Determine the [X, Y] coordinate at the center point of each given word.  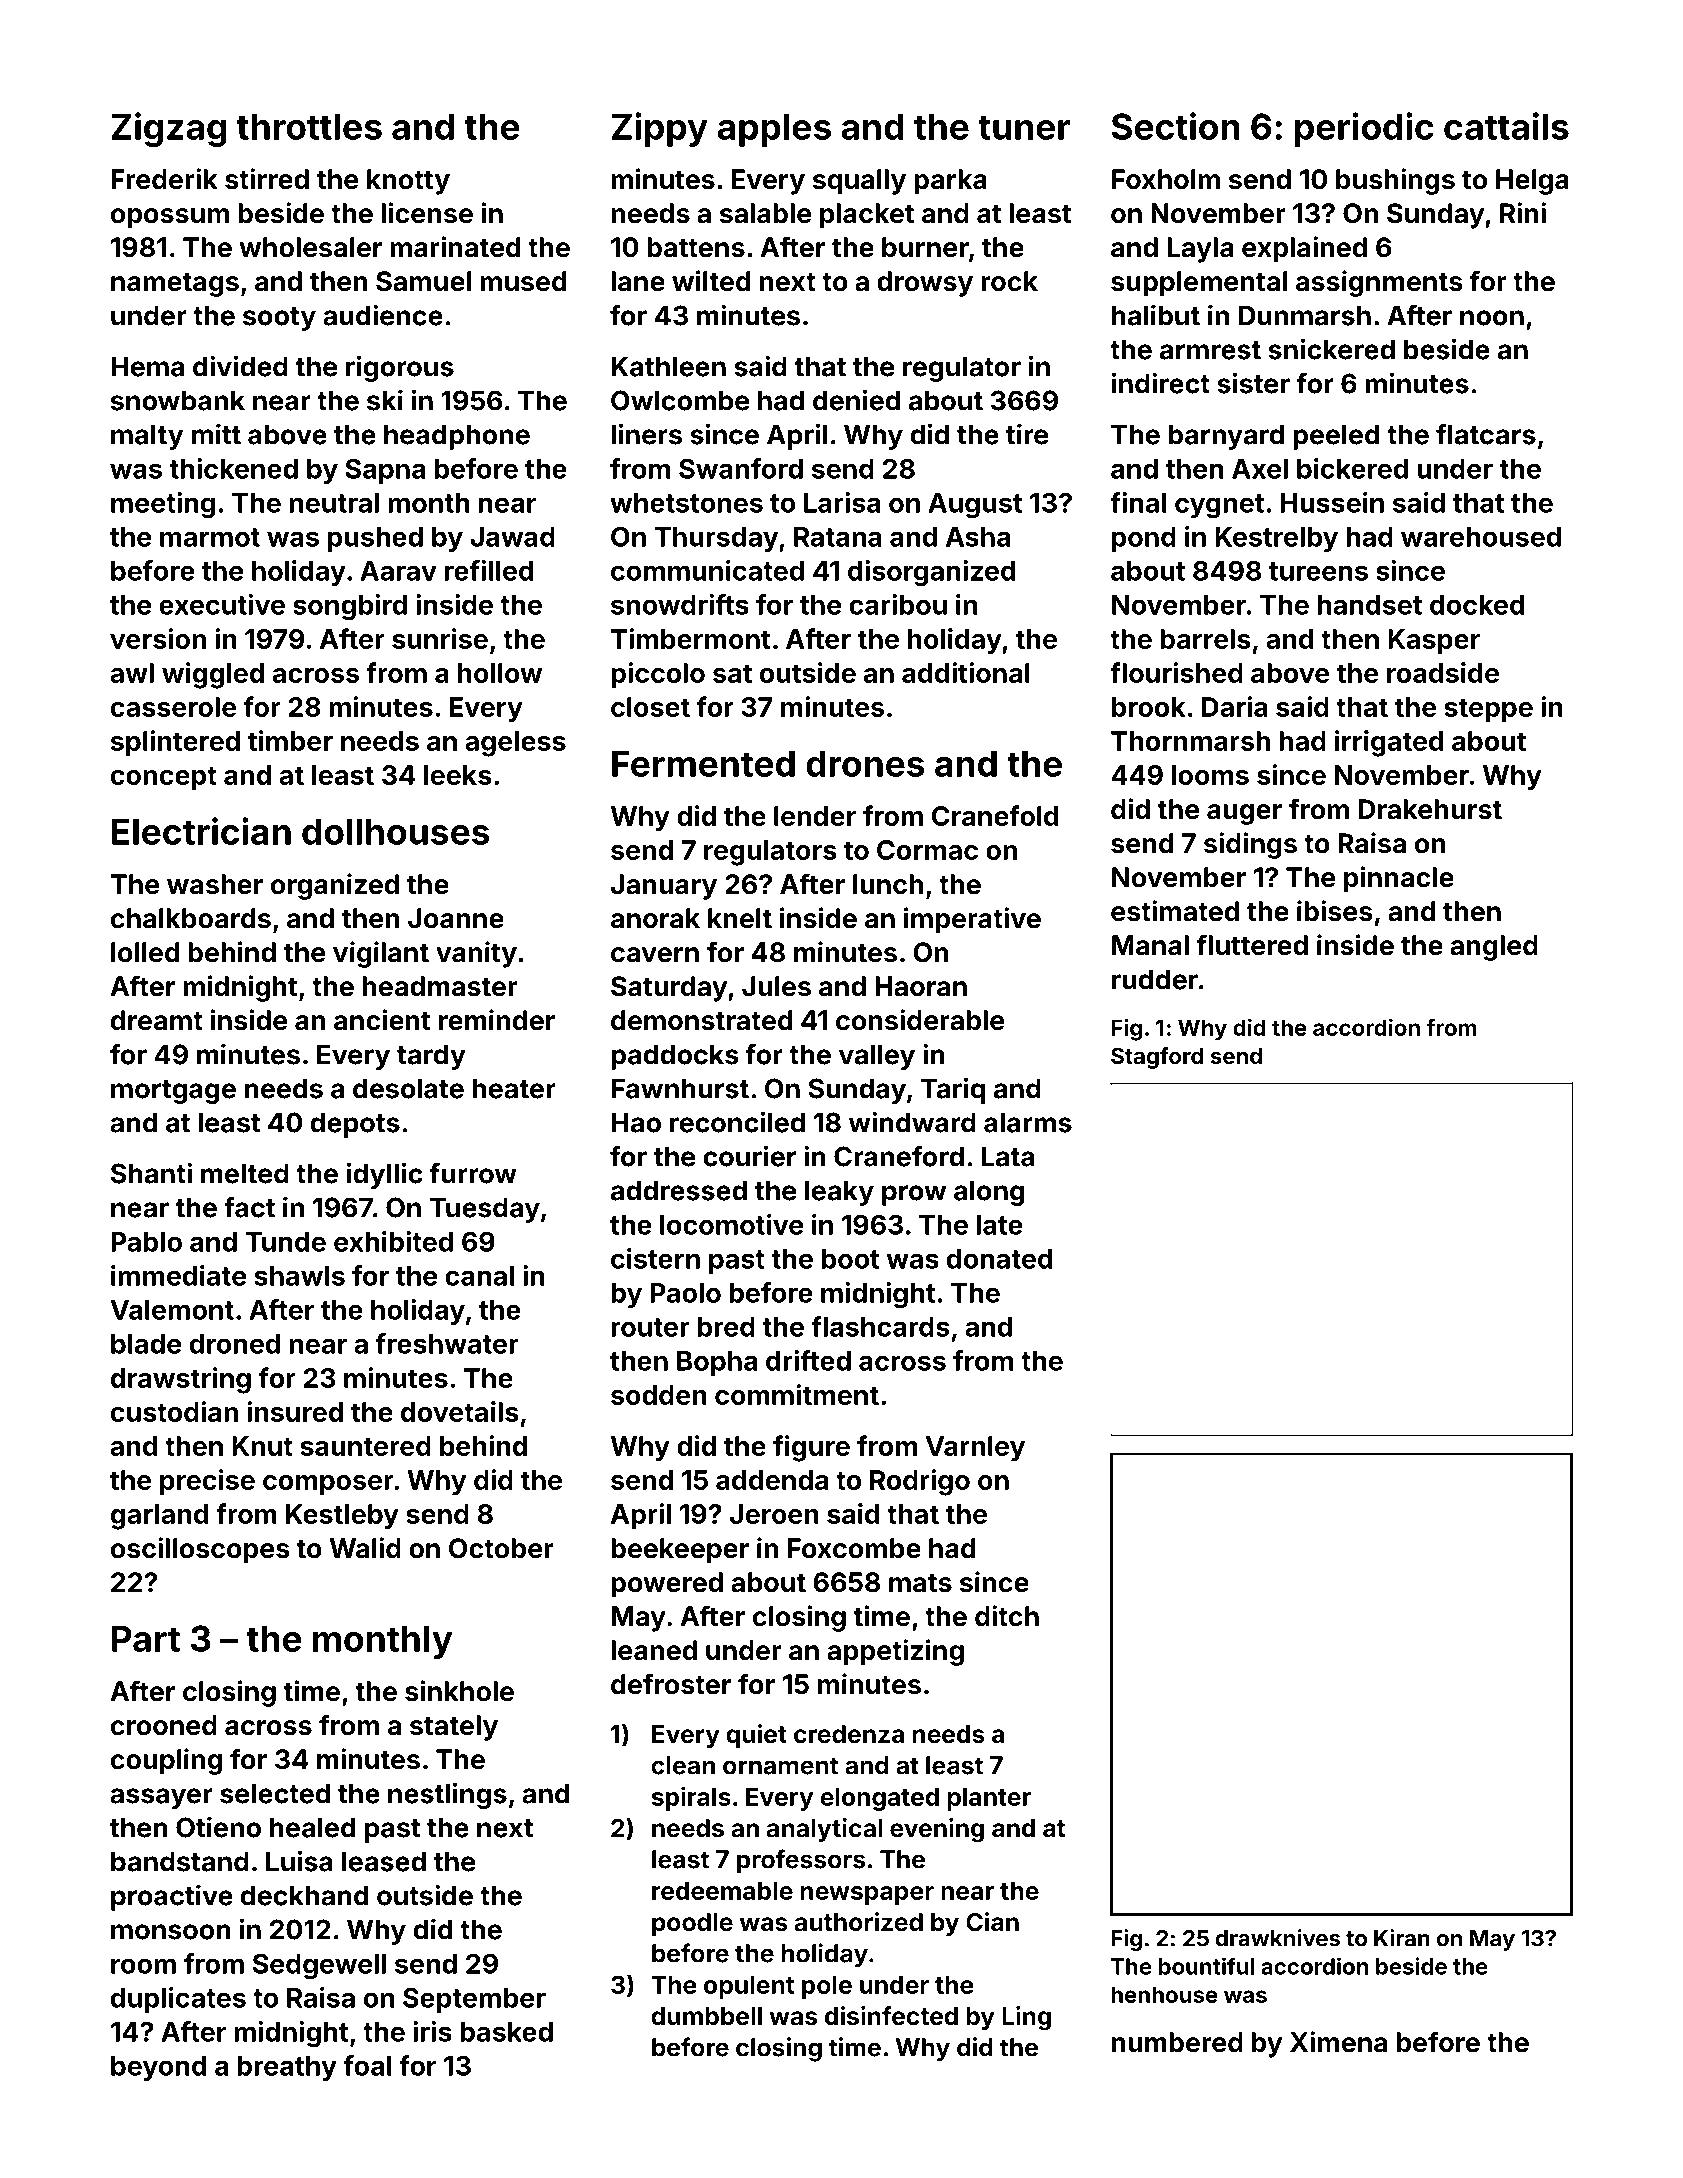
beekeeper [680, 1551]
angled [1494, 948]
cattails [1506, 126]
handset [1369, 605]
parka [950, 182]
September [474, 2000]
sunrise [440, 638]
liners [646, 434]
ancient [382, 1020]
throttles [309, 126]
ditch [1007, 1616]
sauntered [365, 1446]
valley [877, 1057]
